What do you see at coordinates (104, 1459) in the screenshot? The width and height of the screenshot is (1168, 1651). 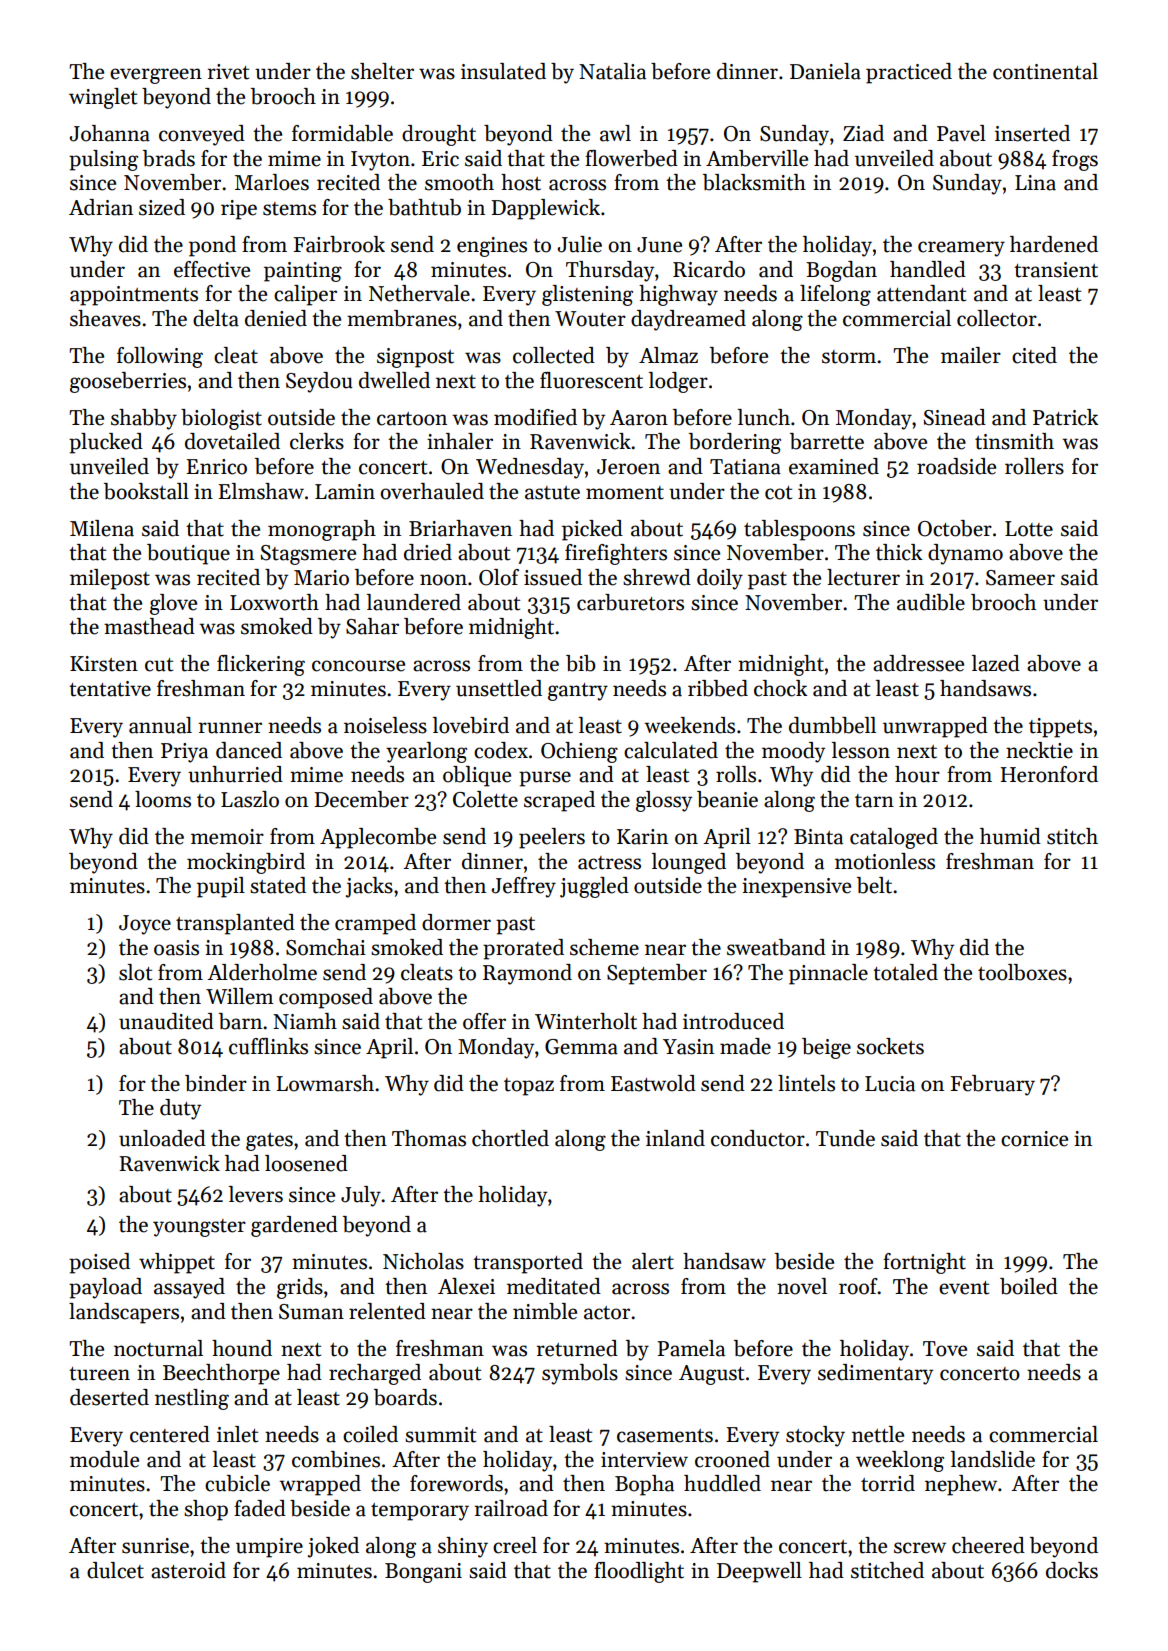 I see `module` at bounding box center [104, 1459].
